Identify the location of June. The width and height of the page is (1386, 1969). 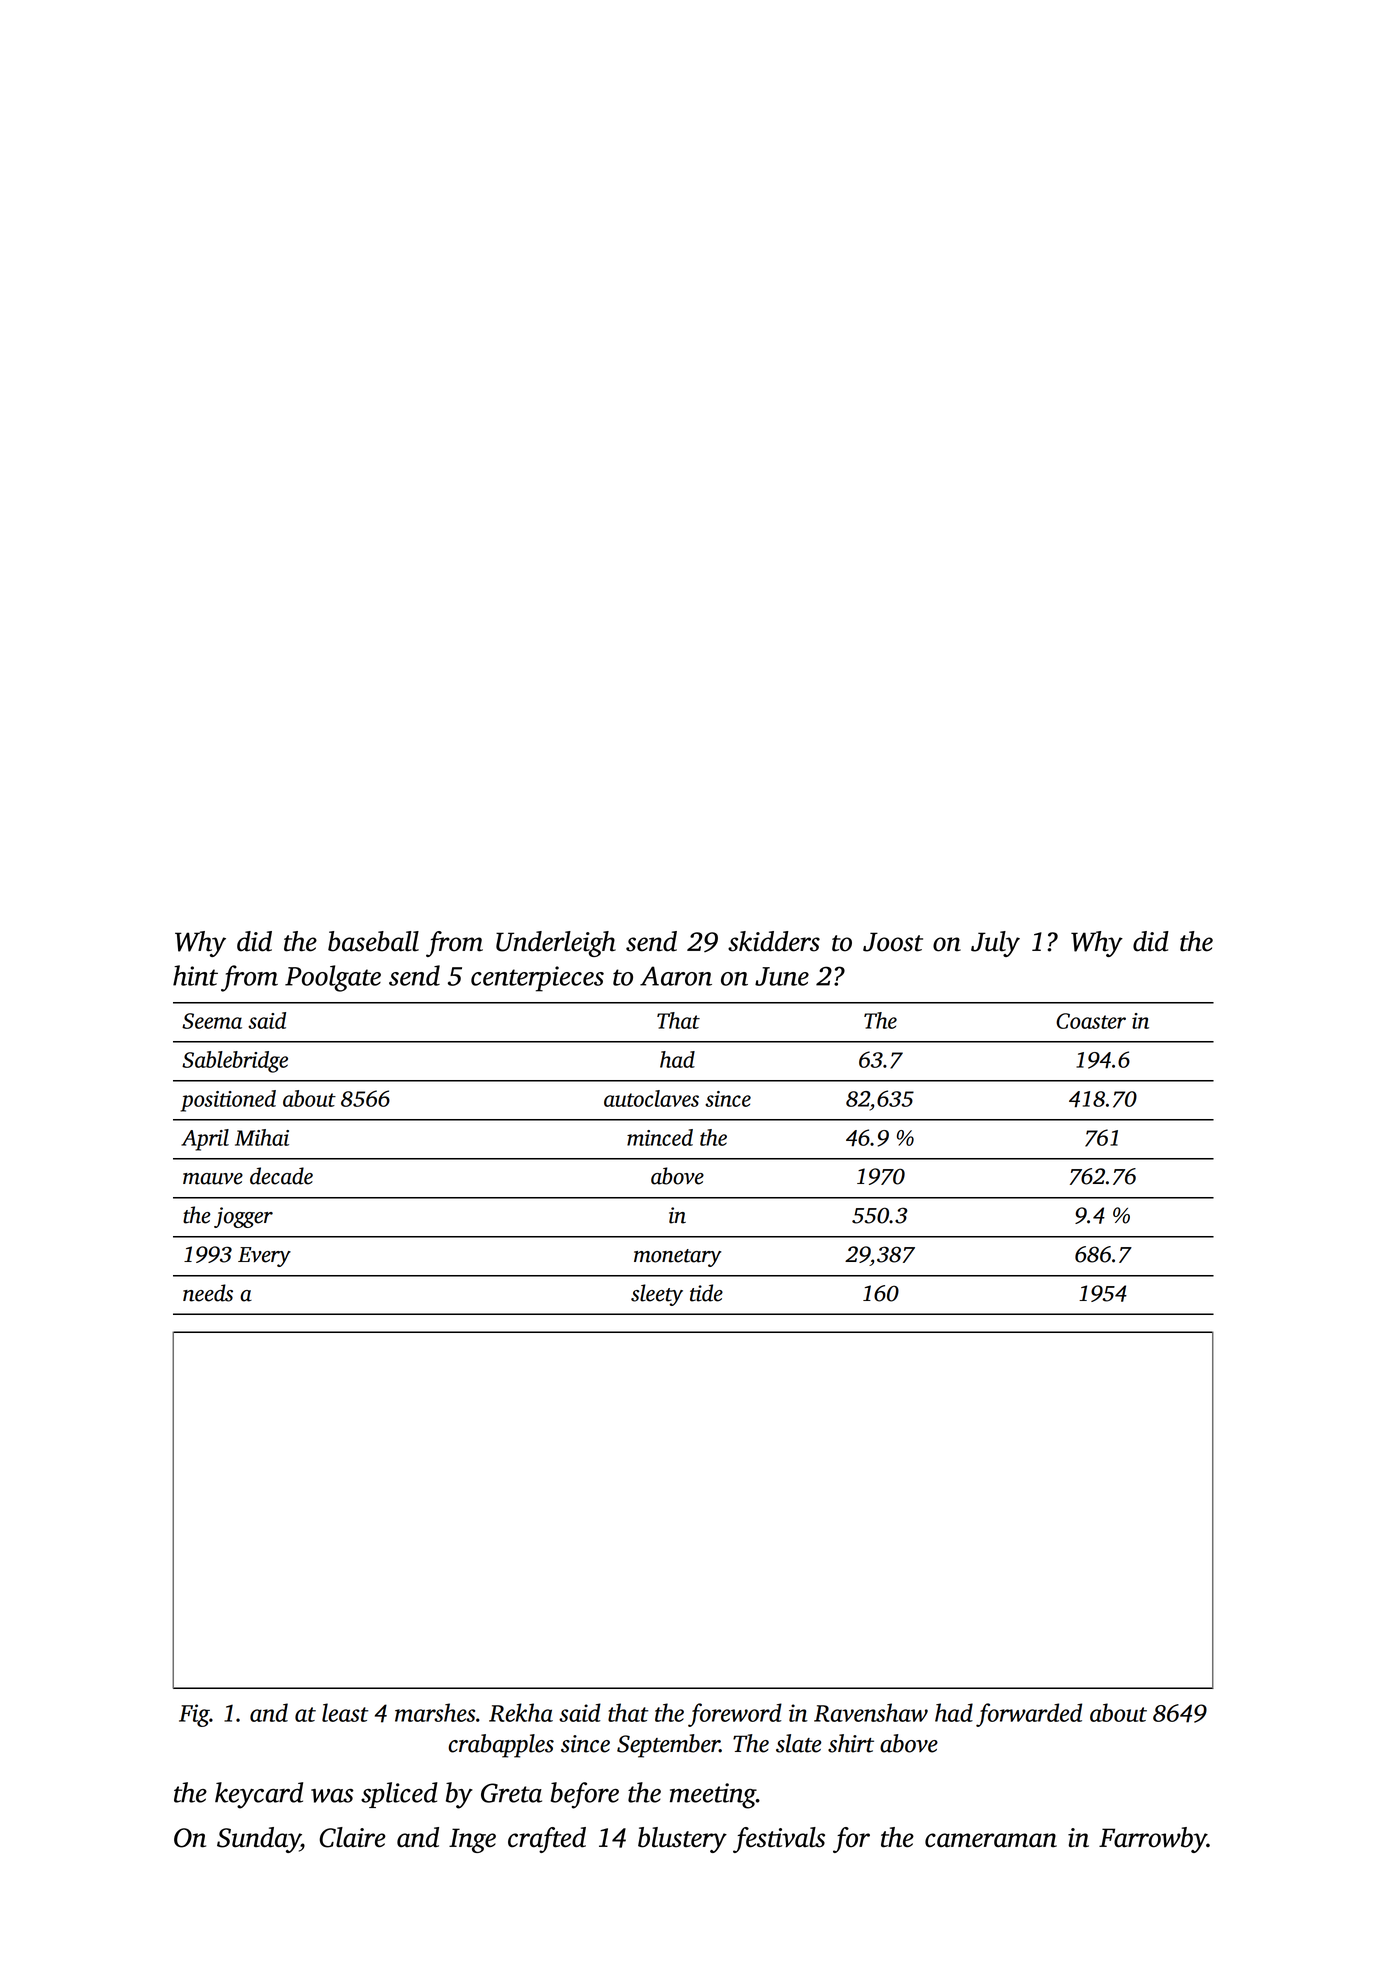
(782, 976).
